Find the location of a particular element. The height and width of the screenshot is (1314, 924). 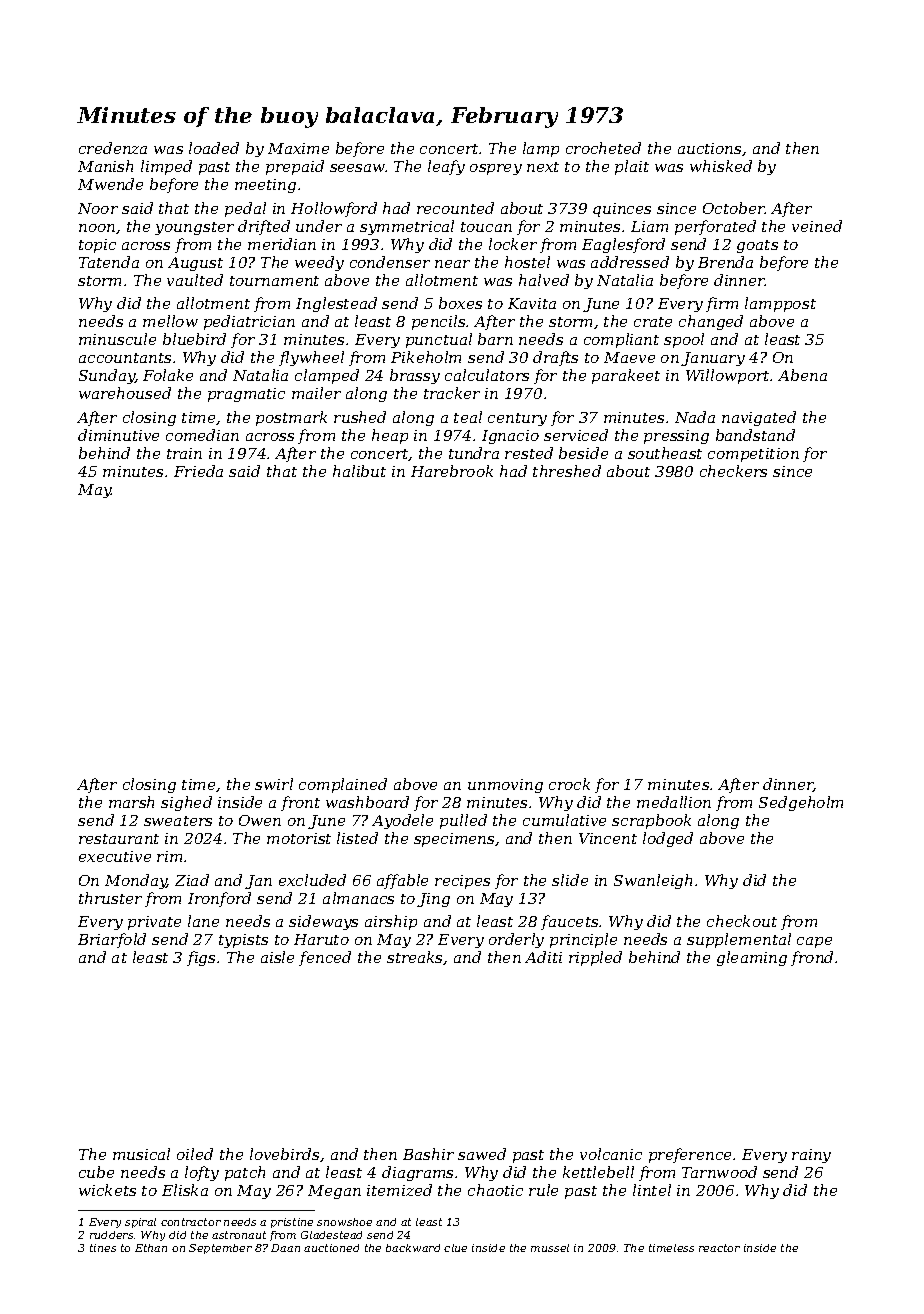

Harebrook is located at coordinates (452, 471).
